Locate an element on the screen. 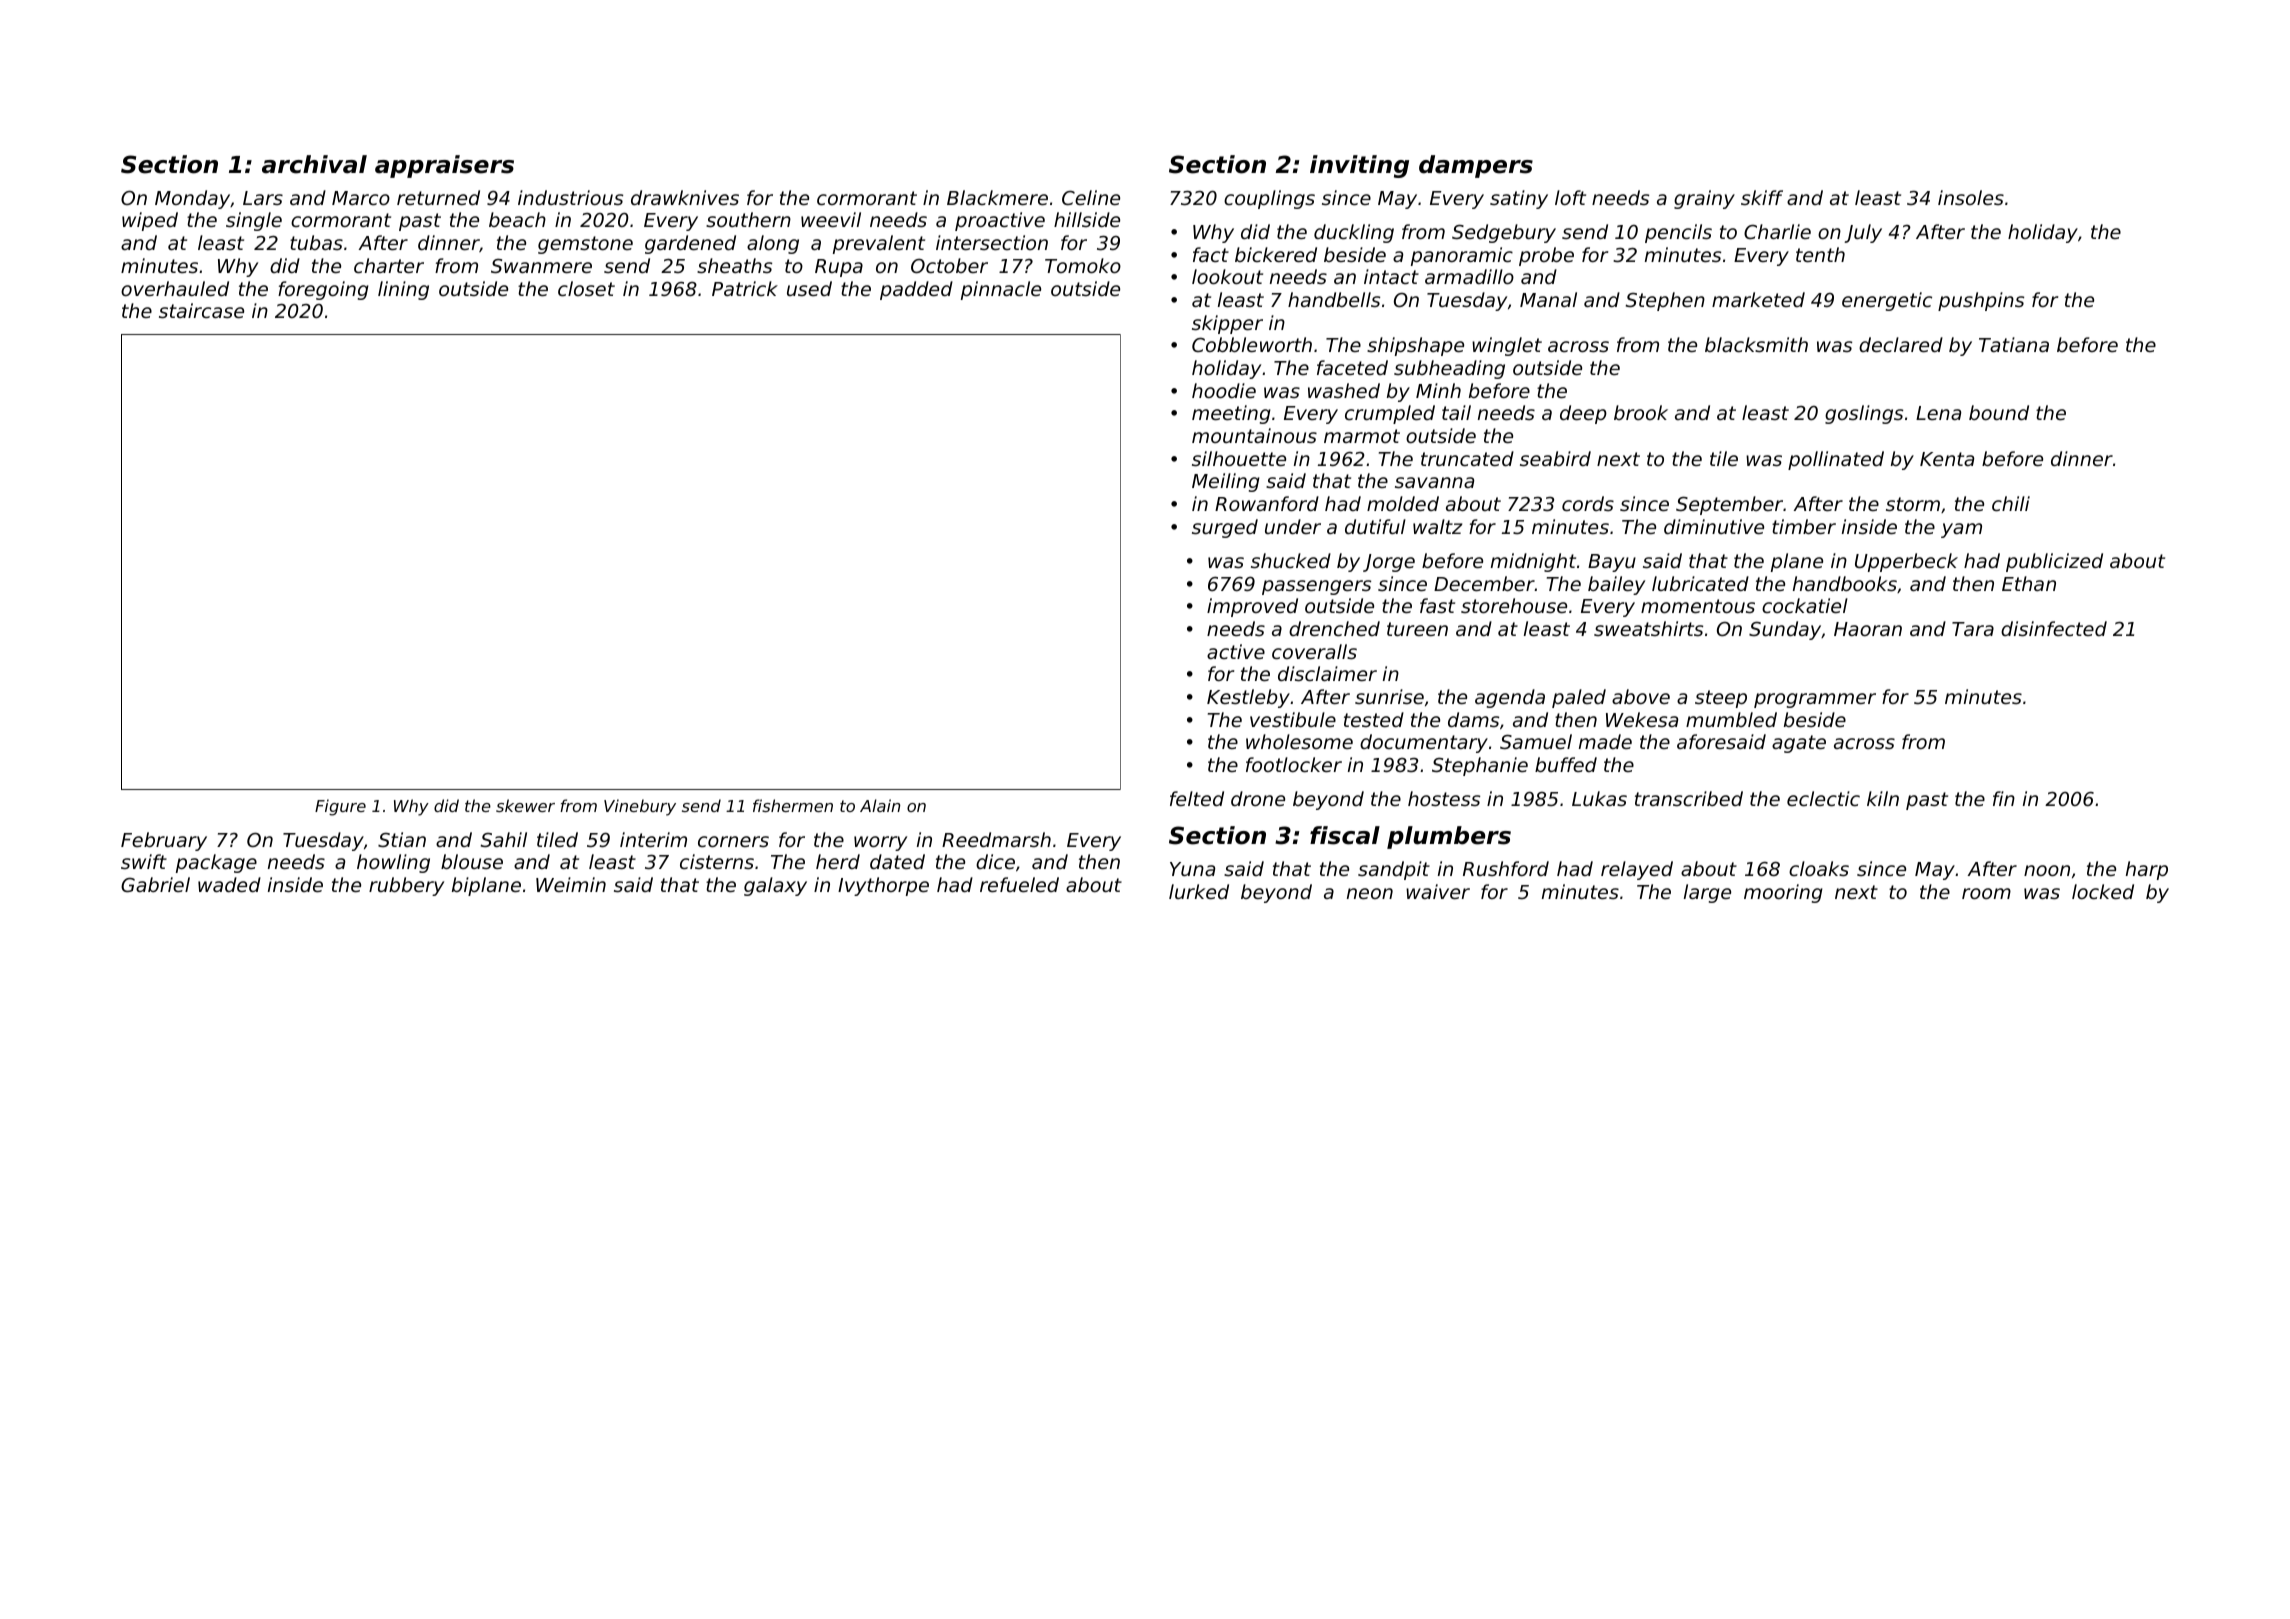  chili is located at coordinates (2011, 503).
